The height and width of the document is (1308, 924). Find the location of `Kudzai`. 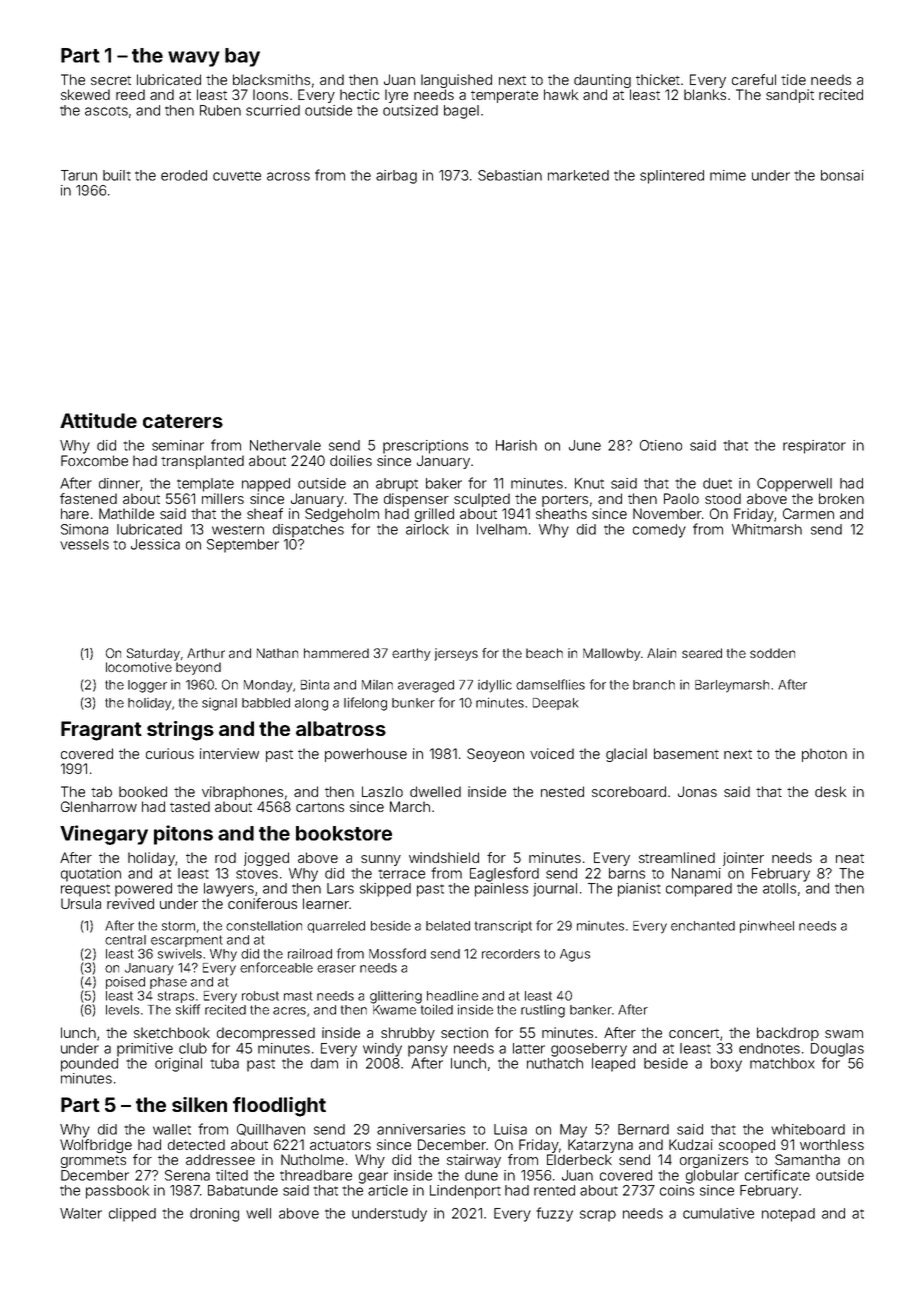

Kudzai is located at coordinates (691, 1144).
